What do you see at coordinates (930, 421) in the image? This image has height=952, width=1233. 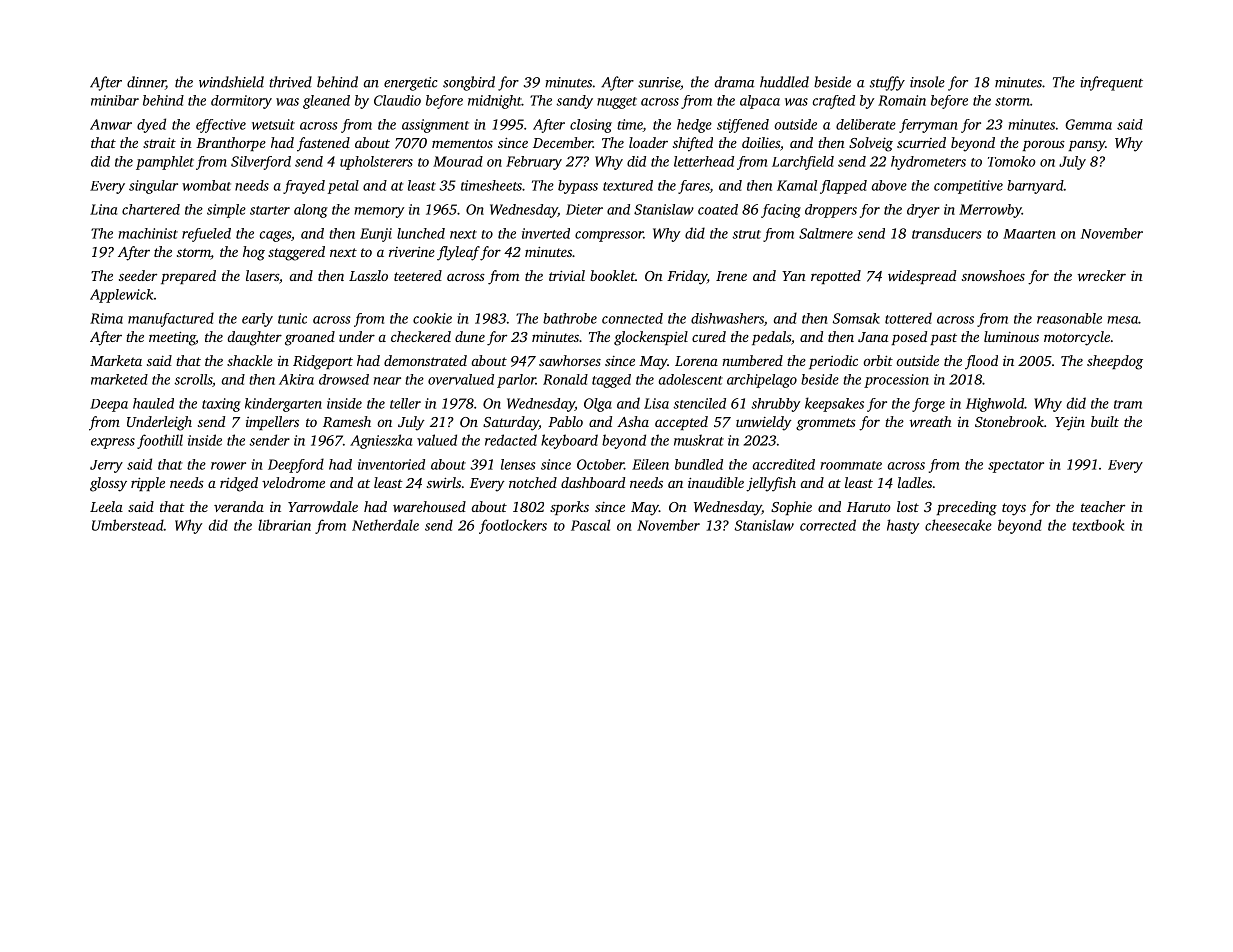 I see `wreath` at bounding box center [930, 421].
